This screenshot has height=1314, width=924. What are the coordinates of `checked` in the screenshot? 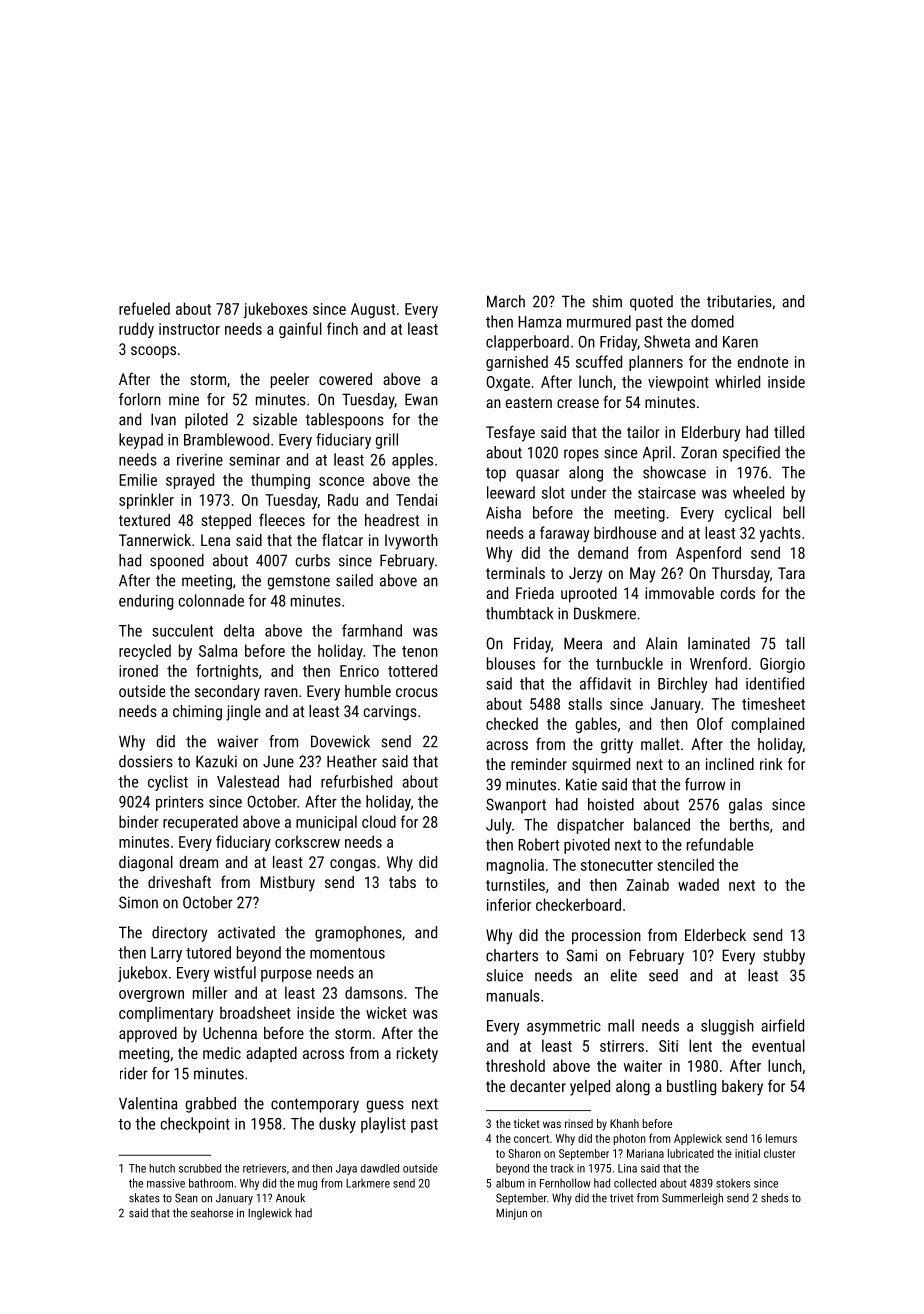 It's located at (512, 723).
